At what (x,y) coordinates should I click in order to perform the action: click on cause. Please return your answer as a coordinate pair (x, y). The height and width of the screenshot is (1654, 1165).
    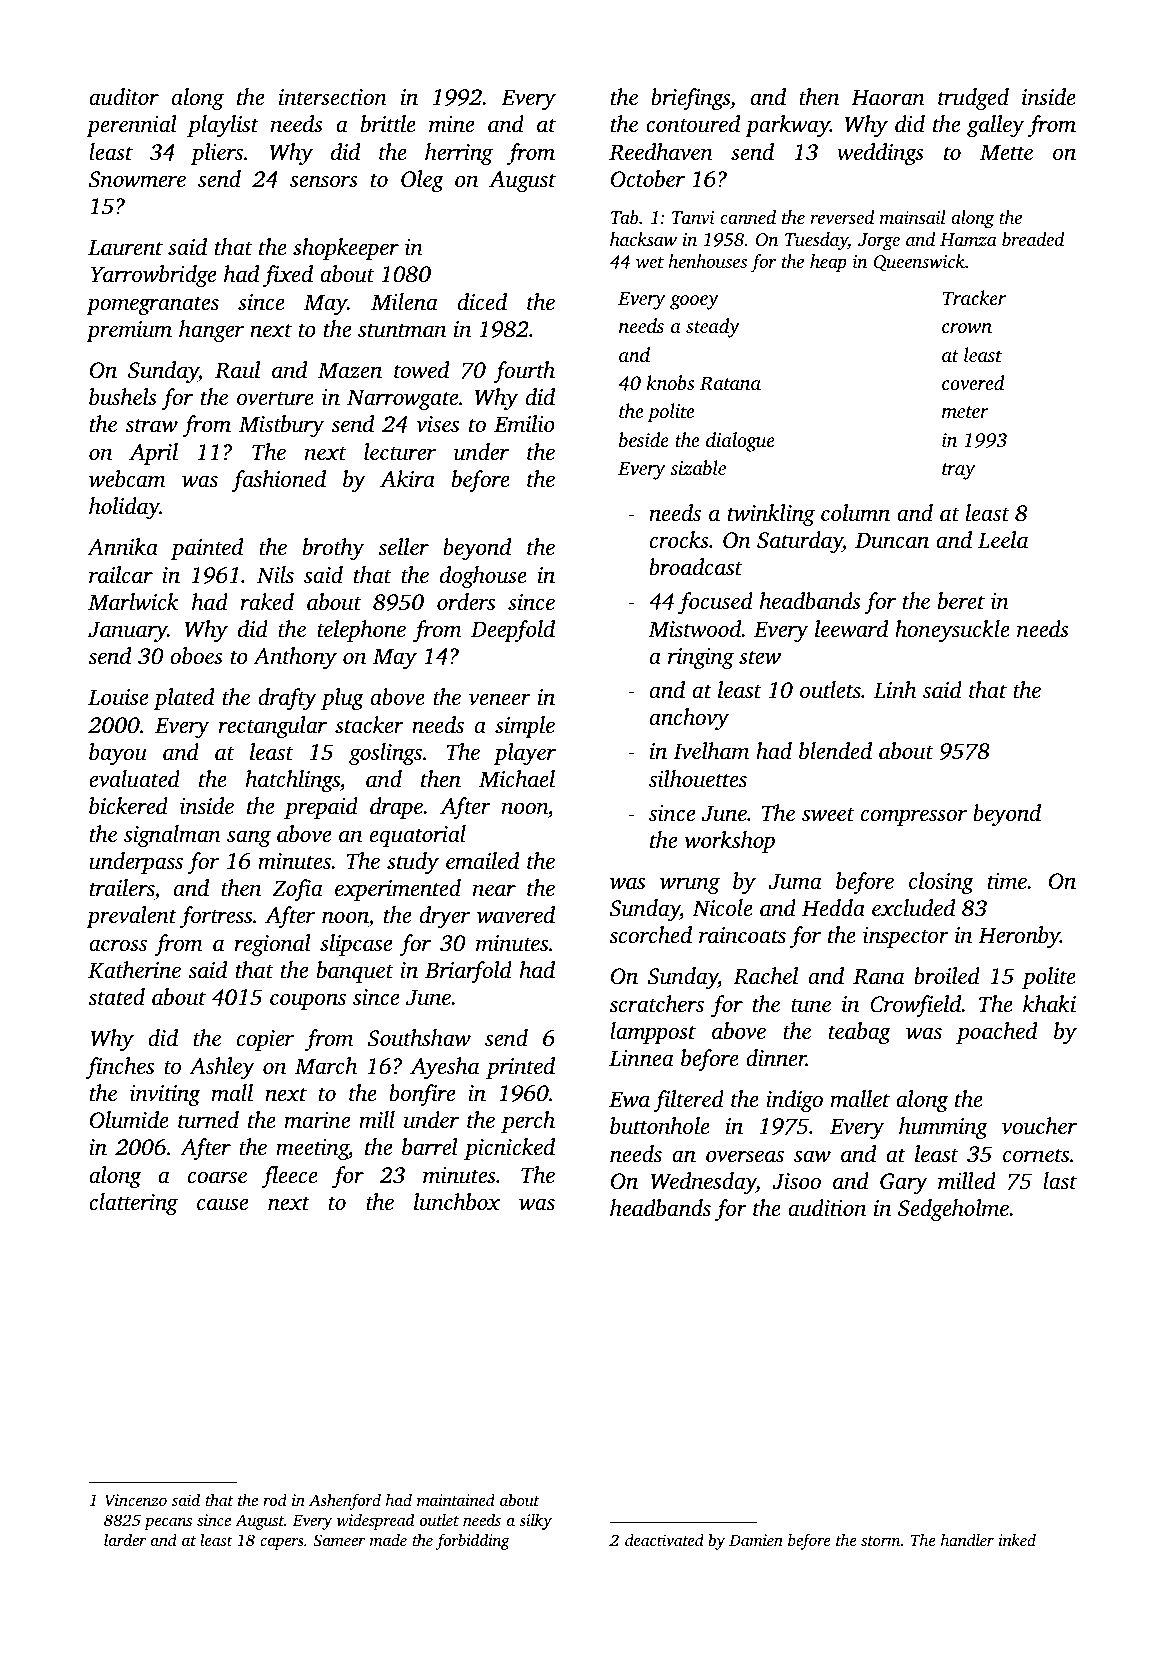
    Looking at the image, I should click on (222, 1204).
